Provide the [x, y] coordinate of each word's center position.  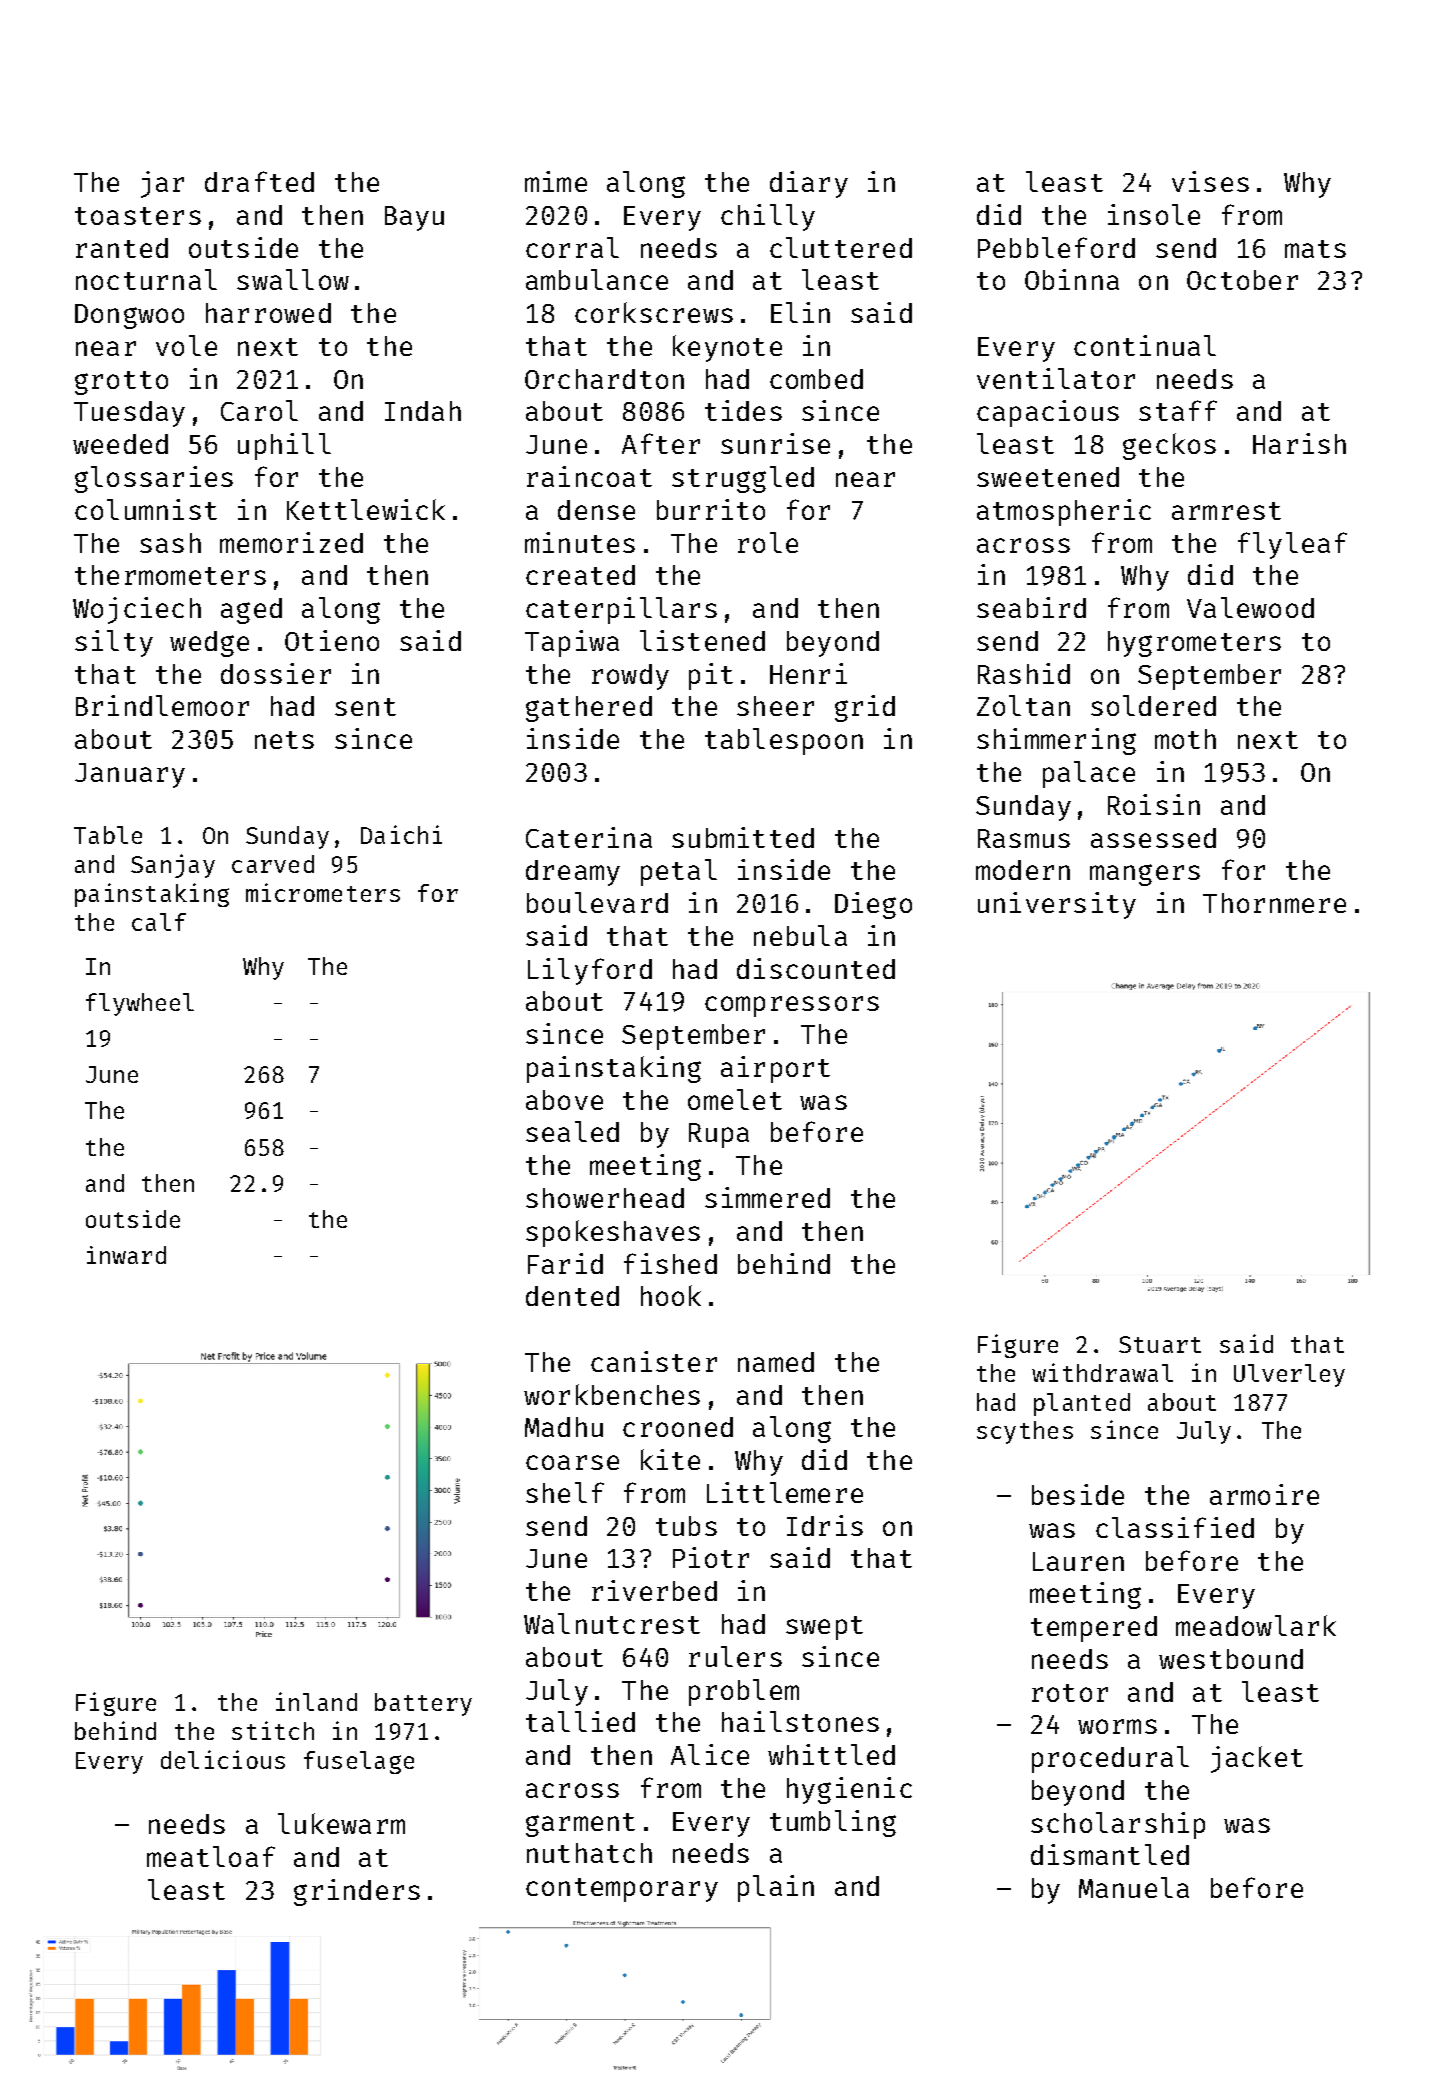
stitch [273, 1730]
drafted [259, 181]
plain [776, 1888]
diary [809, 184]
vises [1210, 181]
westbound [1231, 1659]
